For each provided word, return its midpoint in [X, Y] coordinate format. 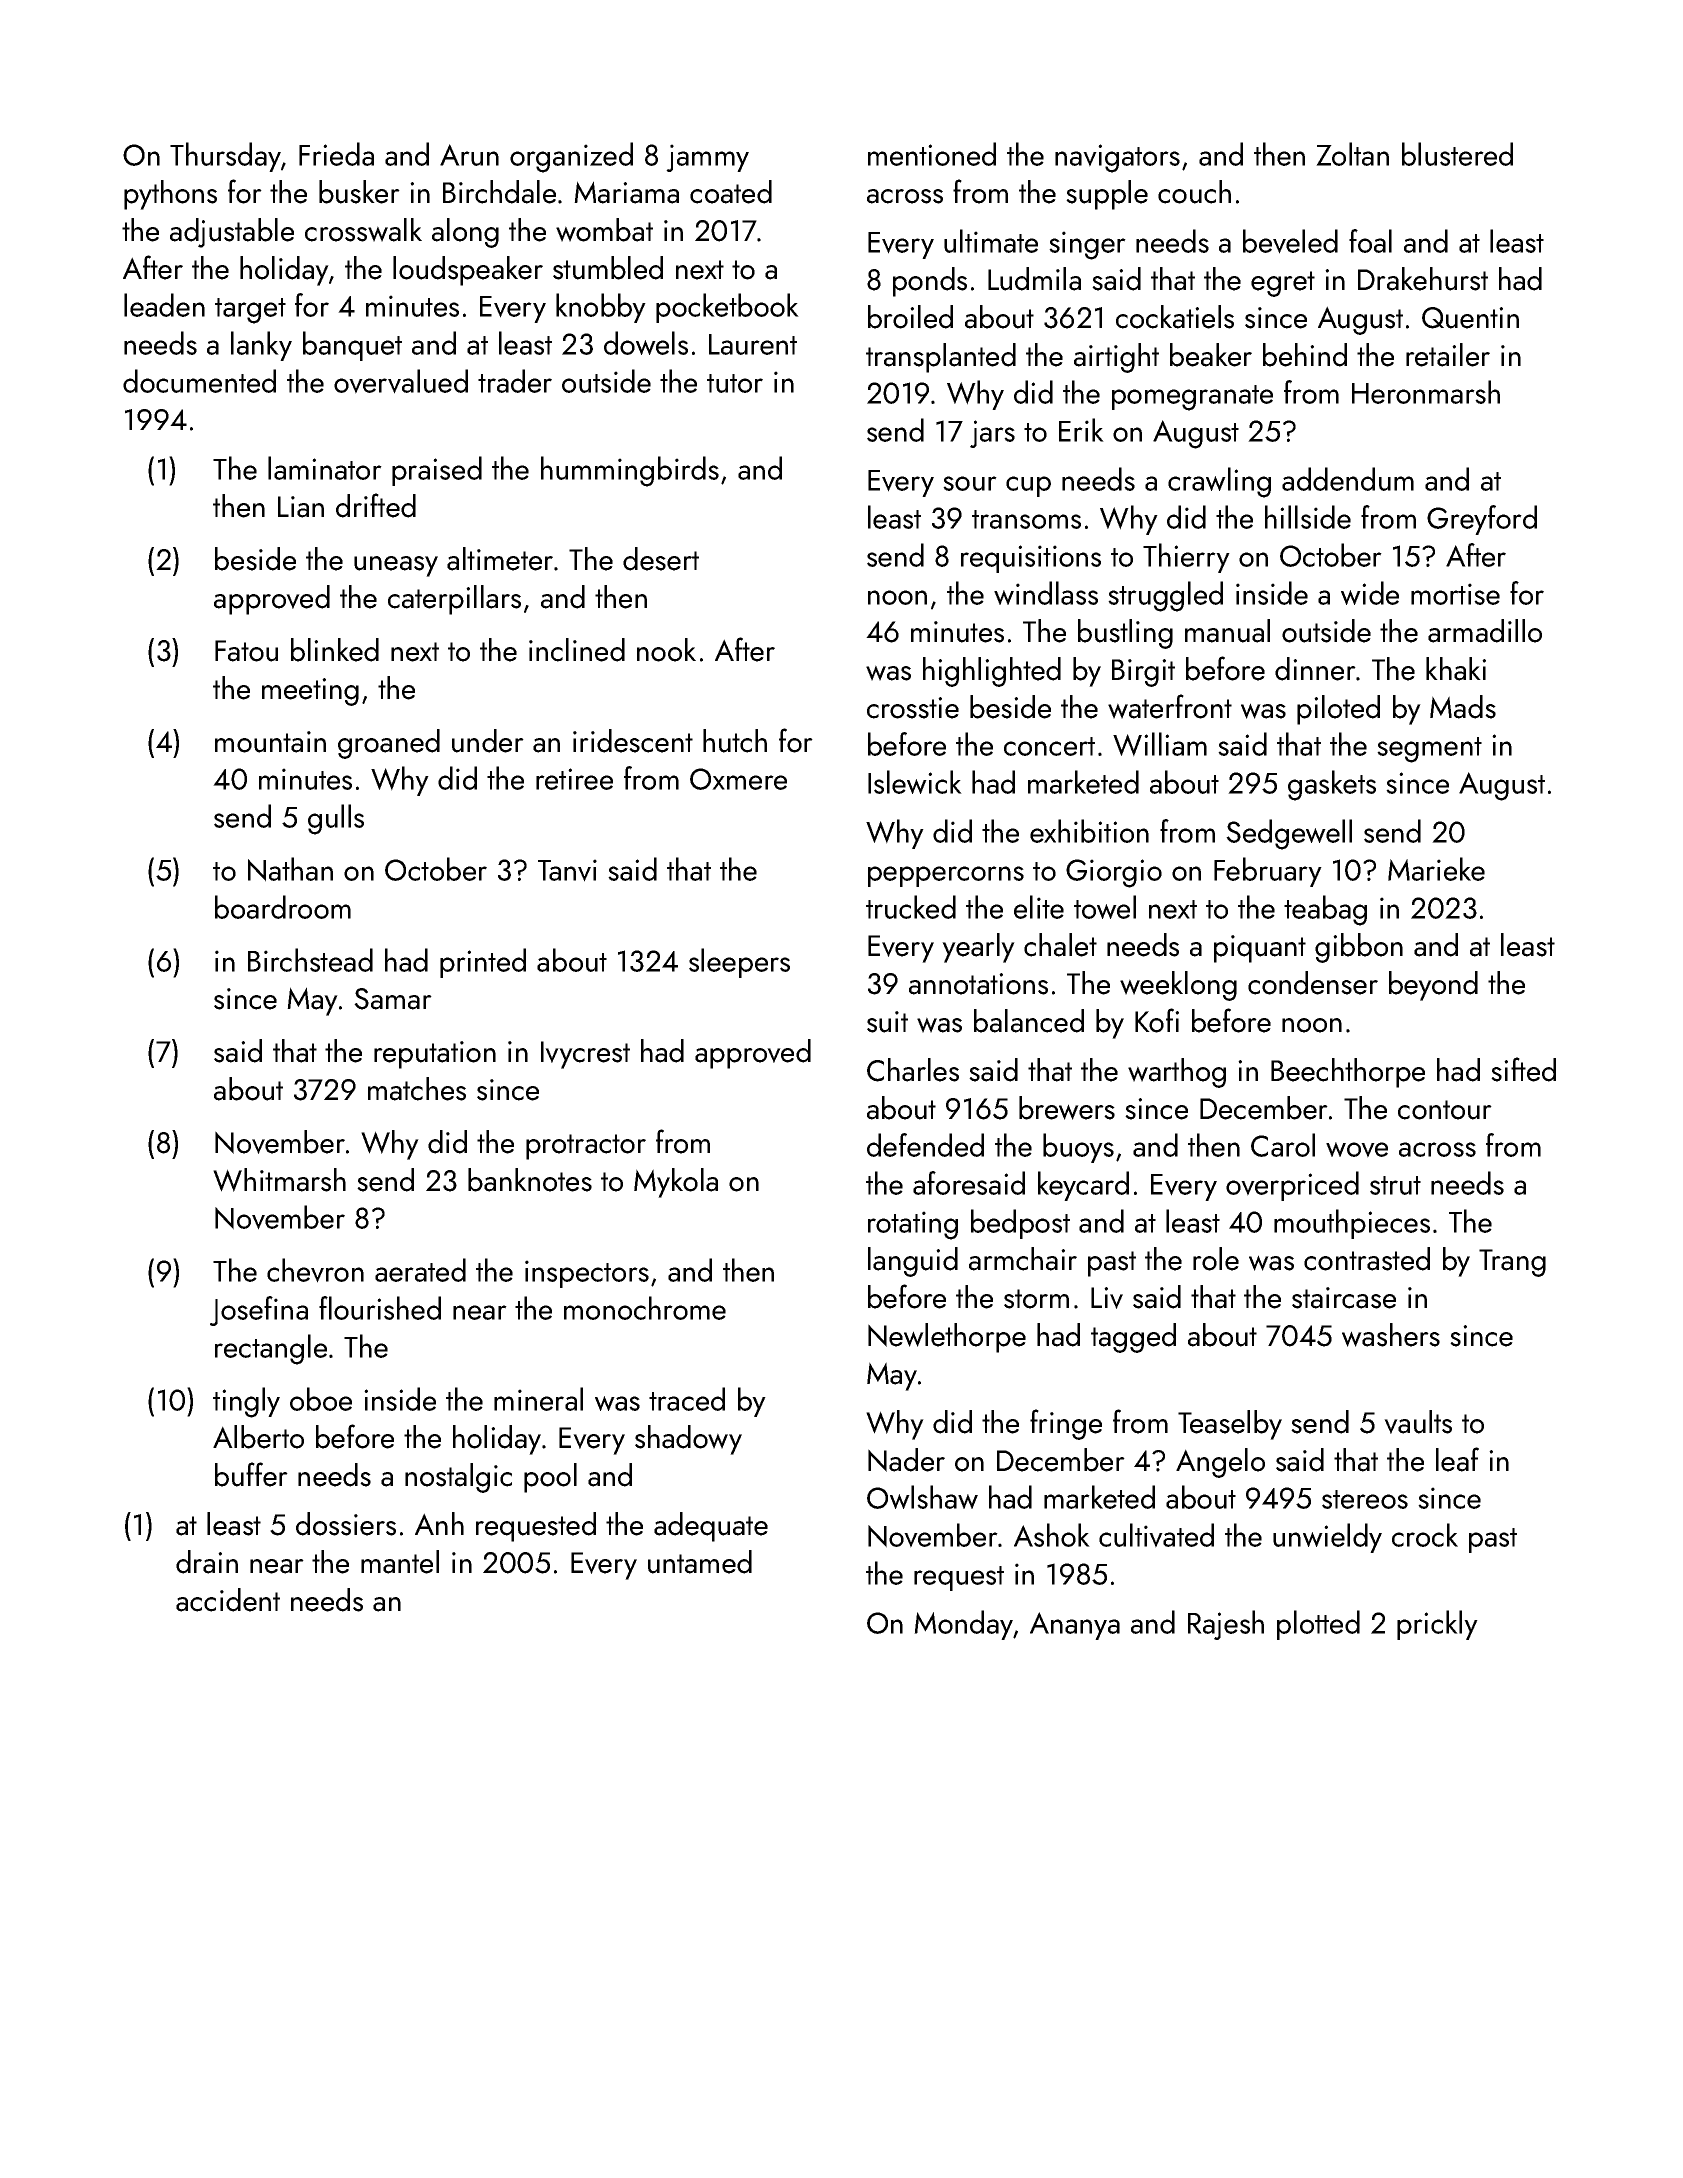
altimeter [500, 559]
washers [1391, 1335]
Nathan [290, 869]
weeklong [1178, 986]
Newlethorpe [947, 1338]
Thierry [1186, 558]
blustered [1457, 154]
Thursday [225, 157]
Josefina [259, 1311]
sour [970, 483]
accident [228, 1600]
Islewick [915, 782]
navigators [1117, 158]
